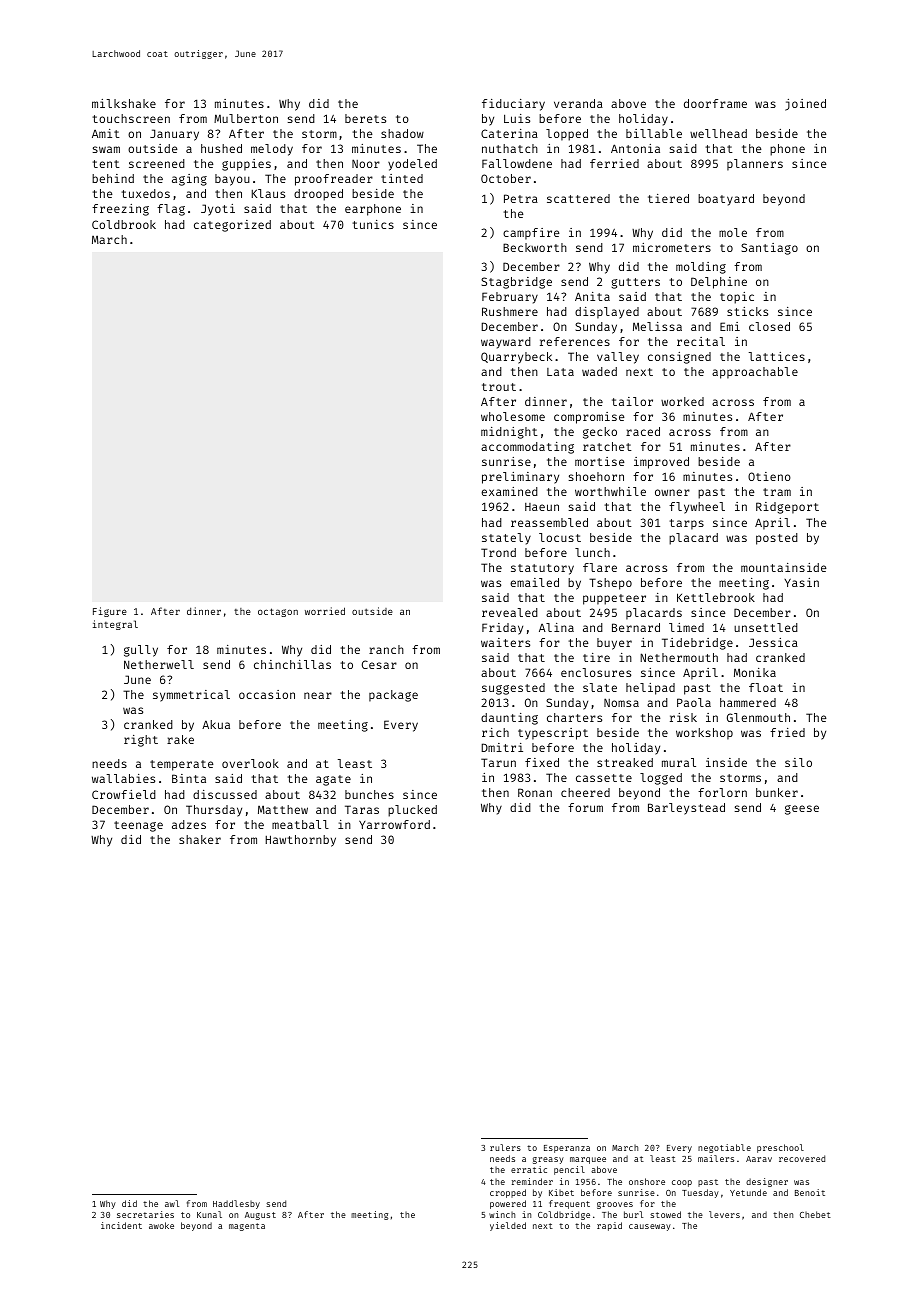  What do you see at coordinates (110, 612) in the image?
I see `Figure` at bounding box center [110, 612].
